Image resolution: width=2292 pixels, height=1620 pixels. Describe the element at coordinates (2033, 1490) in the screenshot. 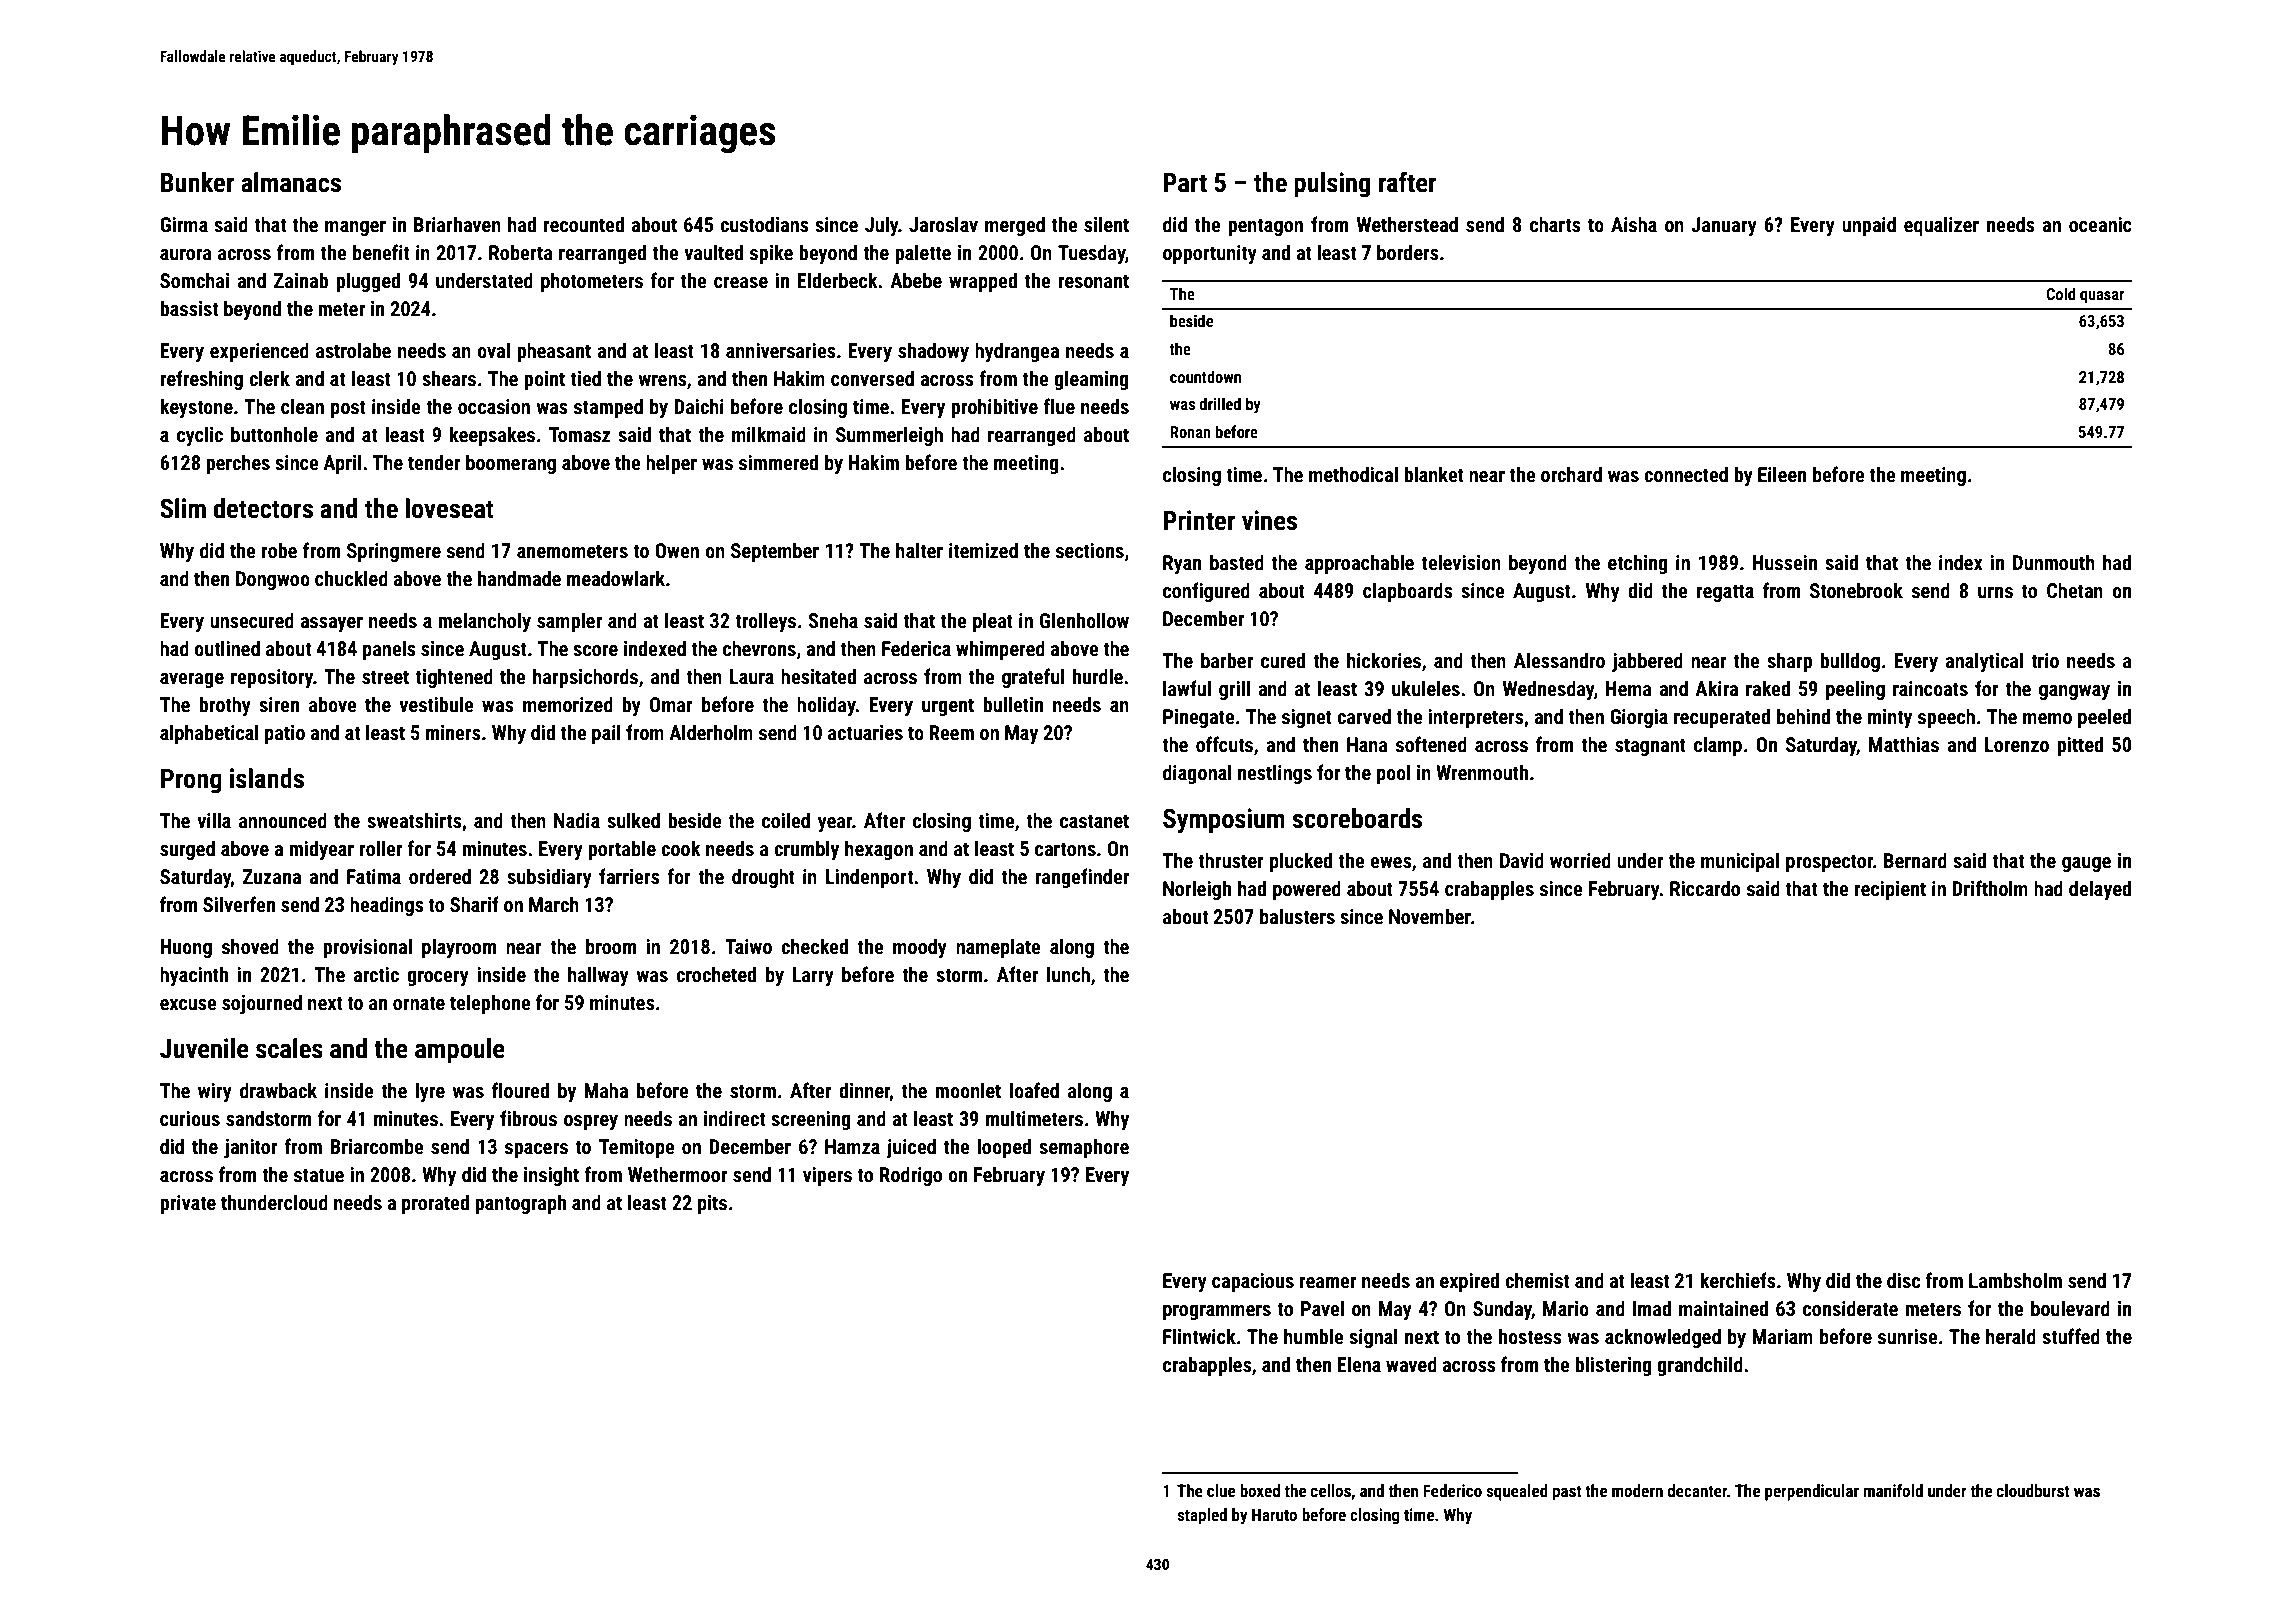

I see `cloudburst` at that location.
